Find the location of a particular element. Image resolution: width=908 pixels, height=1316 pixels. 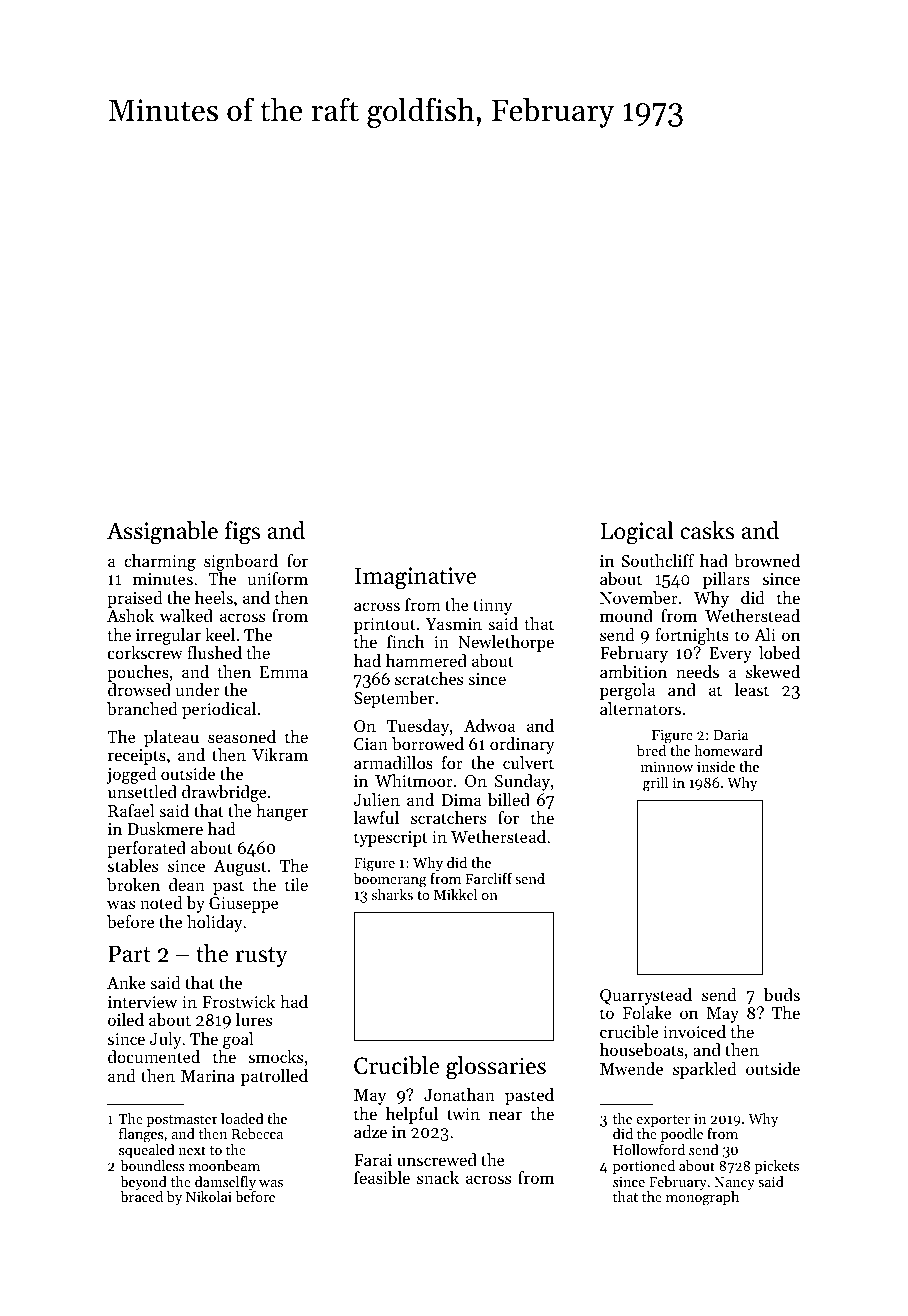

casks is located at coordinates (707, 530).
